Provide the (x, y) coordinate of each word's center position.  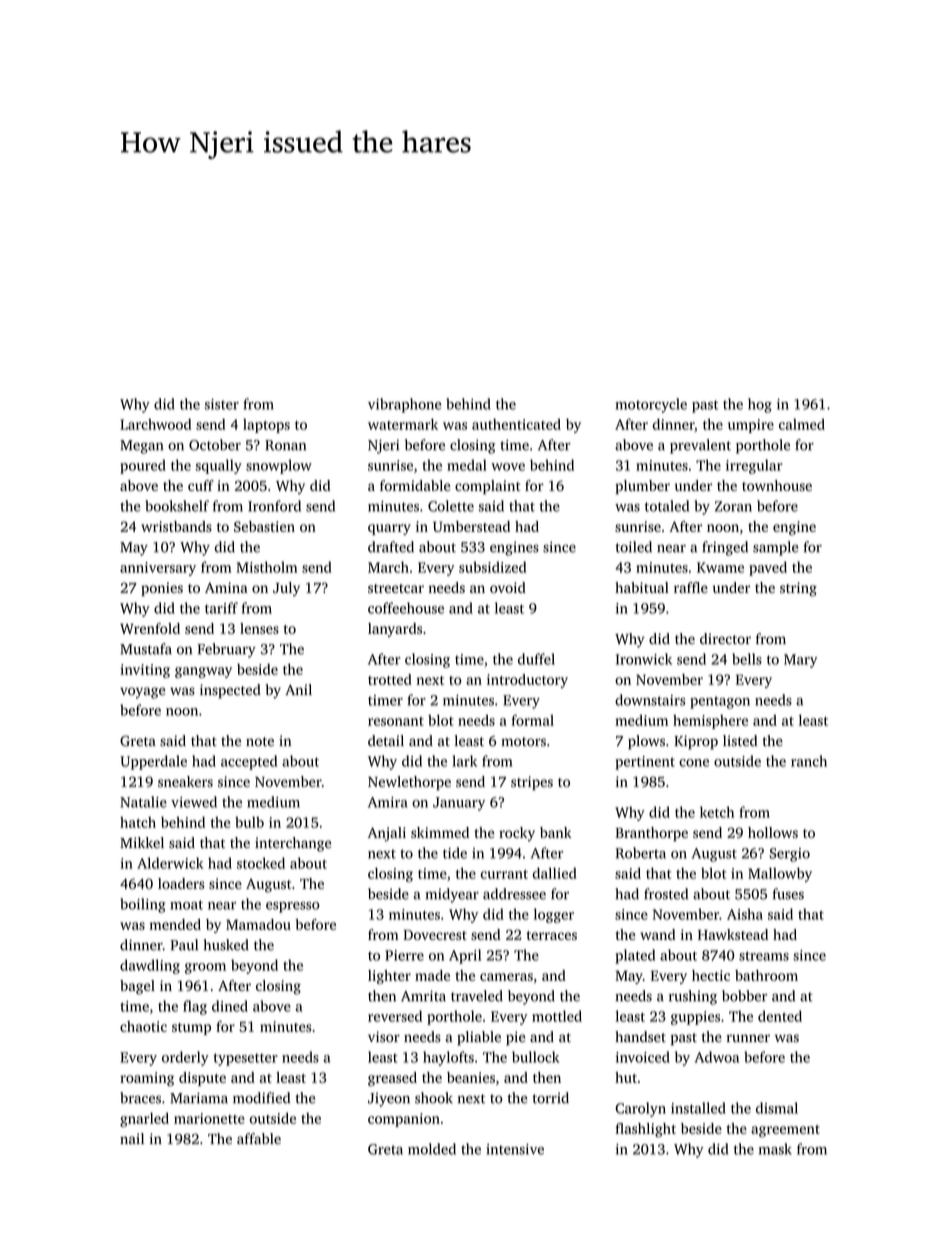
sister (222, 404)
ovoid (508, 587)
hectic (711, 975)
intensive (515, 1149)
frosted (666, 894)
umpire (751, 426)
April (465, 956)
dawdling (150, 966)
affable (259, 1138)
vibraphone (404, 405)
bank (556, 832)
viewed (194, 802)
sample (776, 548)
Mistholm (267, 567)
